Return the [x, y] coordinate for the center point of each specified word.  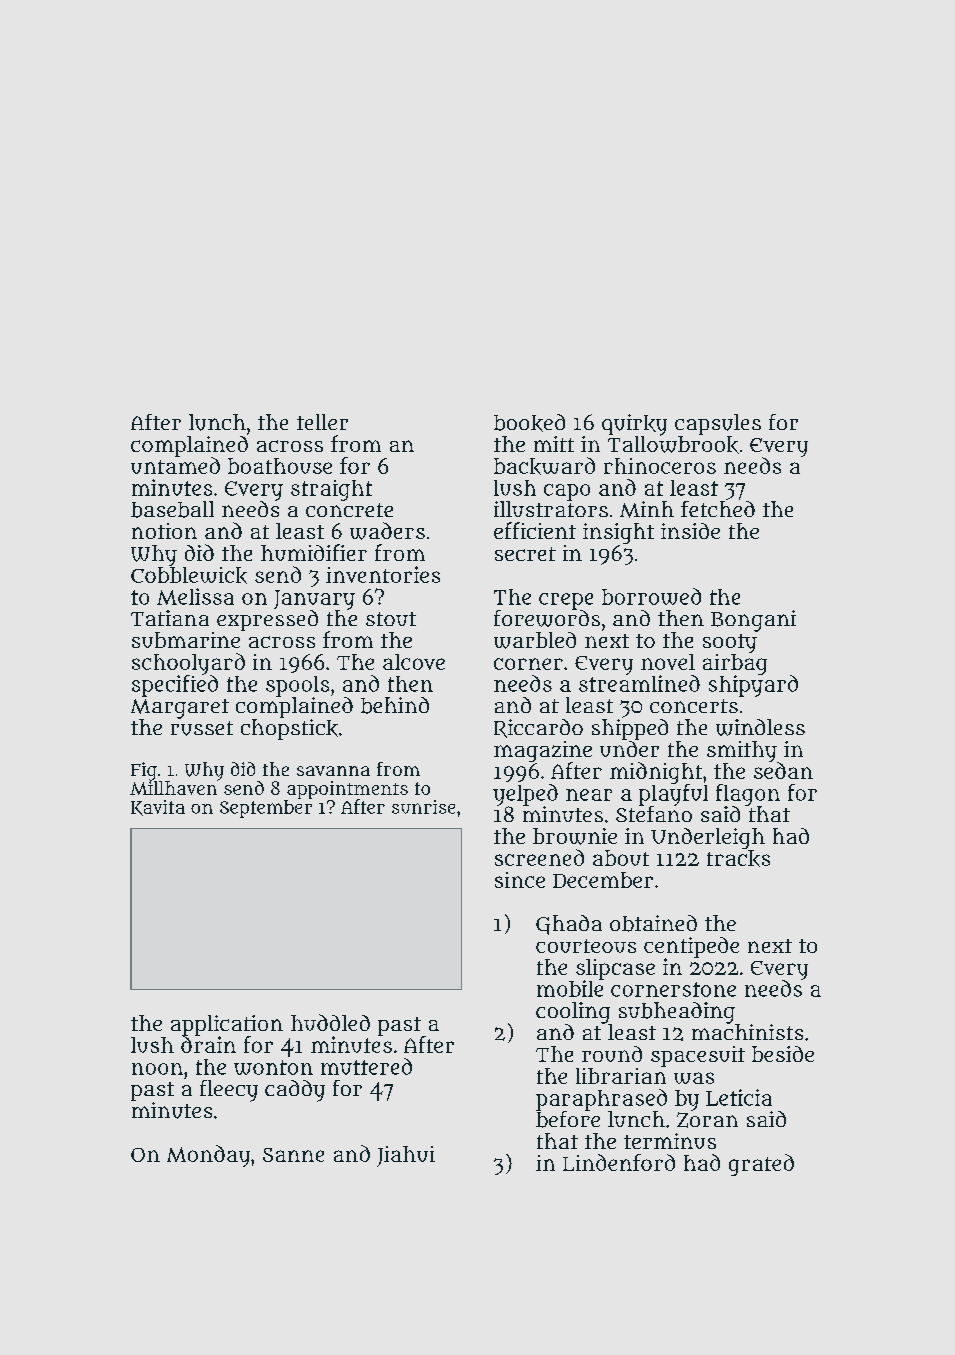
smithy [742, 751]
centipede [691, 947]
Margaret [180, 709]
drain [208, 1044]
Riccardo [538, 728]
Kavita [158, 808]
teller [322, 422]
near [589, 795]
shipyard [753, 686]
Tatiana [170, 618]
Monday [208, 1156]
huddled [330, 1022]
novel [668, 662]
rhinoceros [660, 466]
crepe [566, 601]
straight [331, 490]
